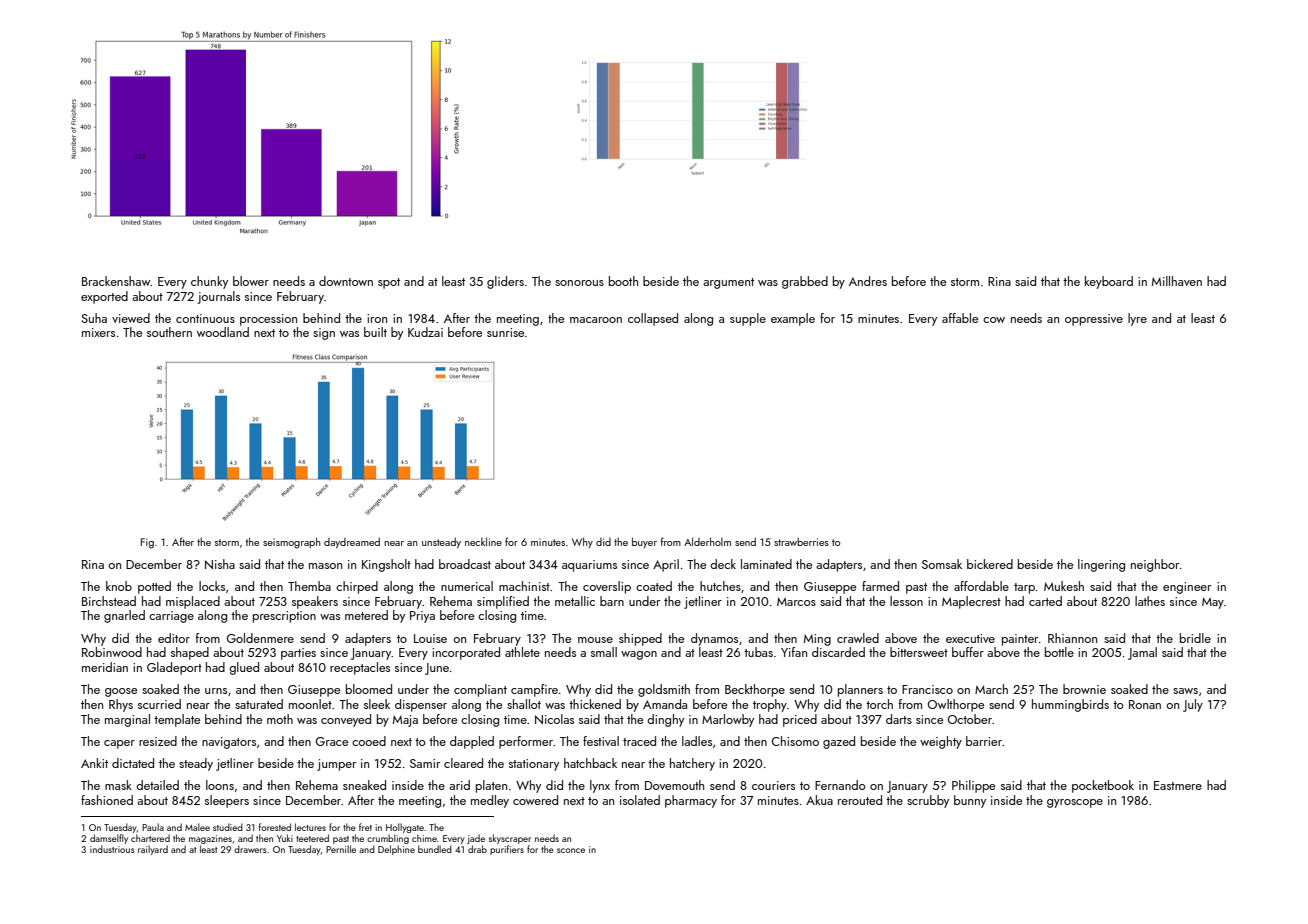  What do you see at coordinates (596, 320) in the screenshot?
I see `macaroon` at bounding box center [596, 320].
